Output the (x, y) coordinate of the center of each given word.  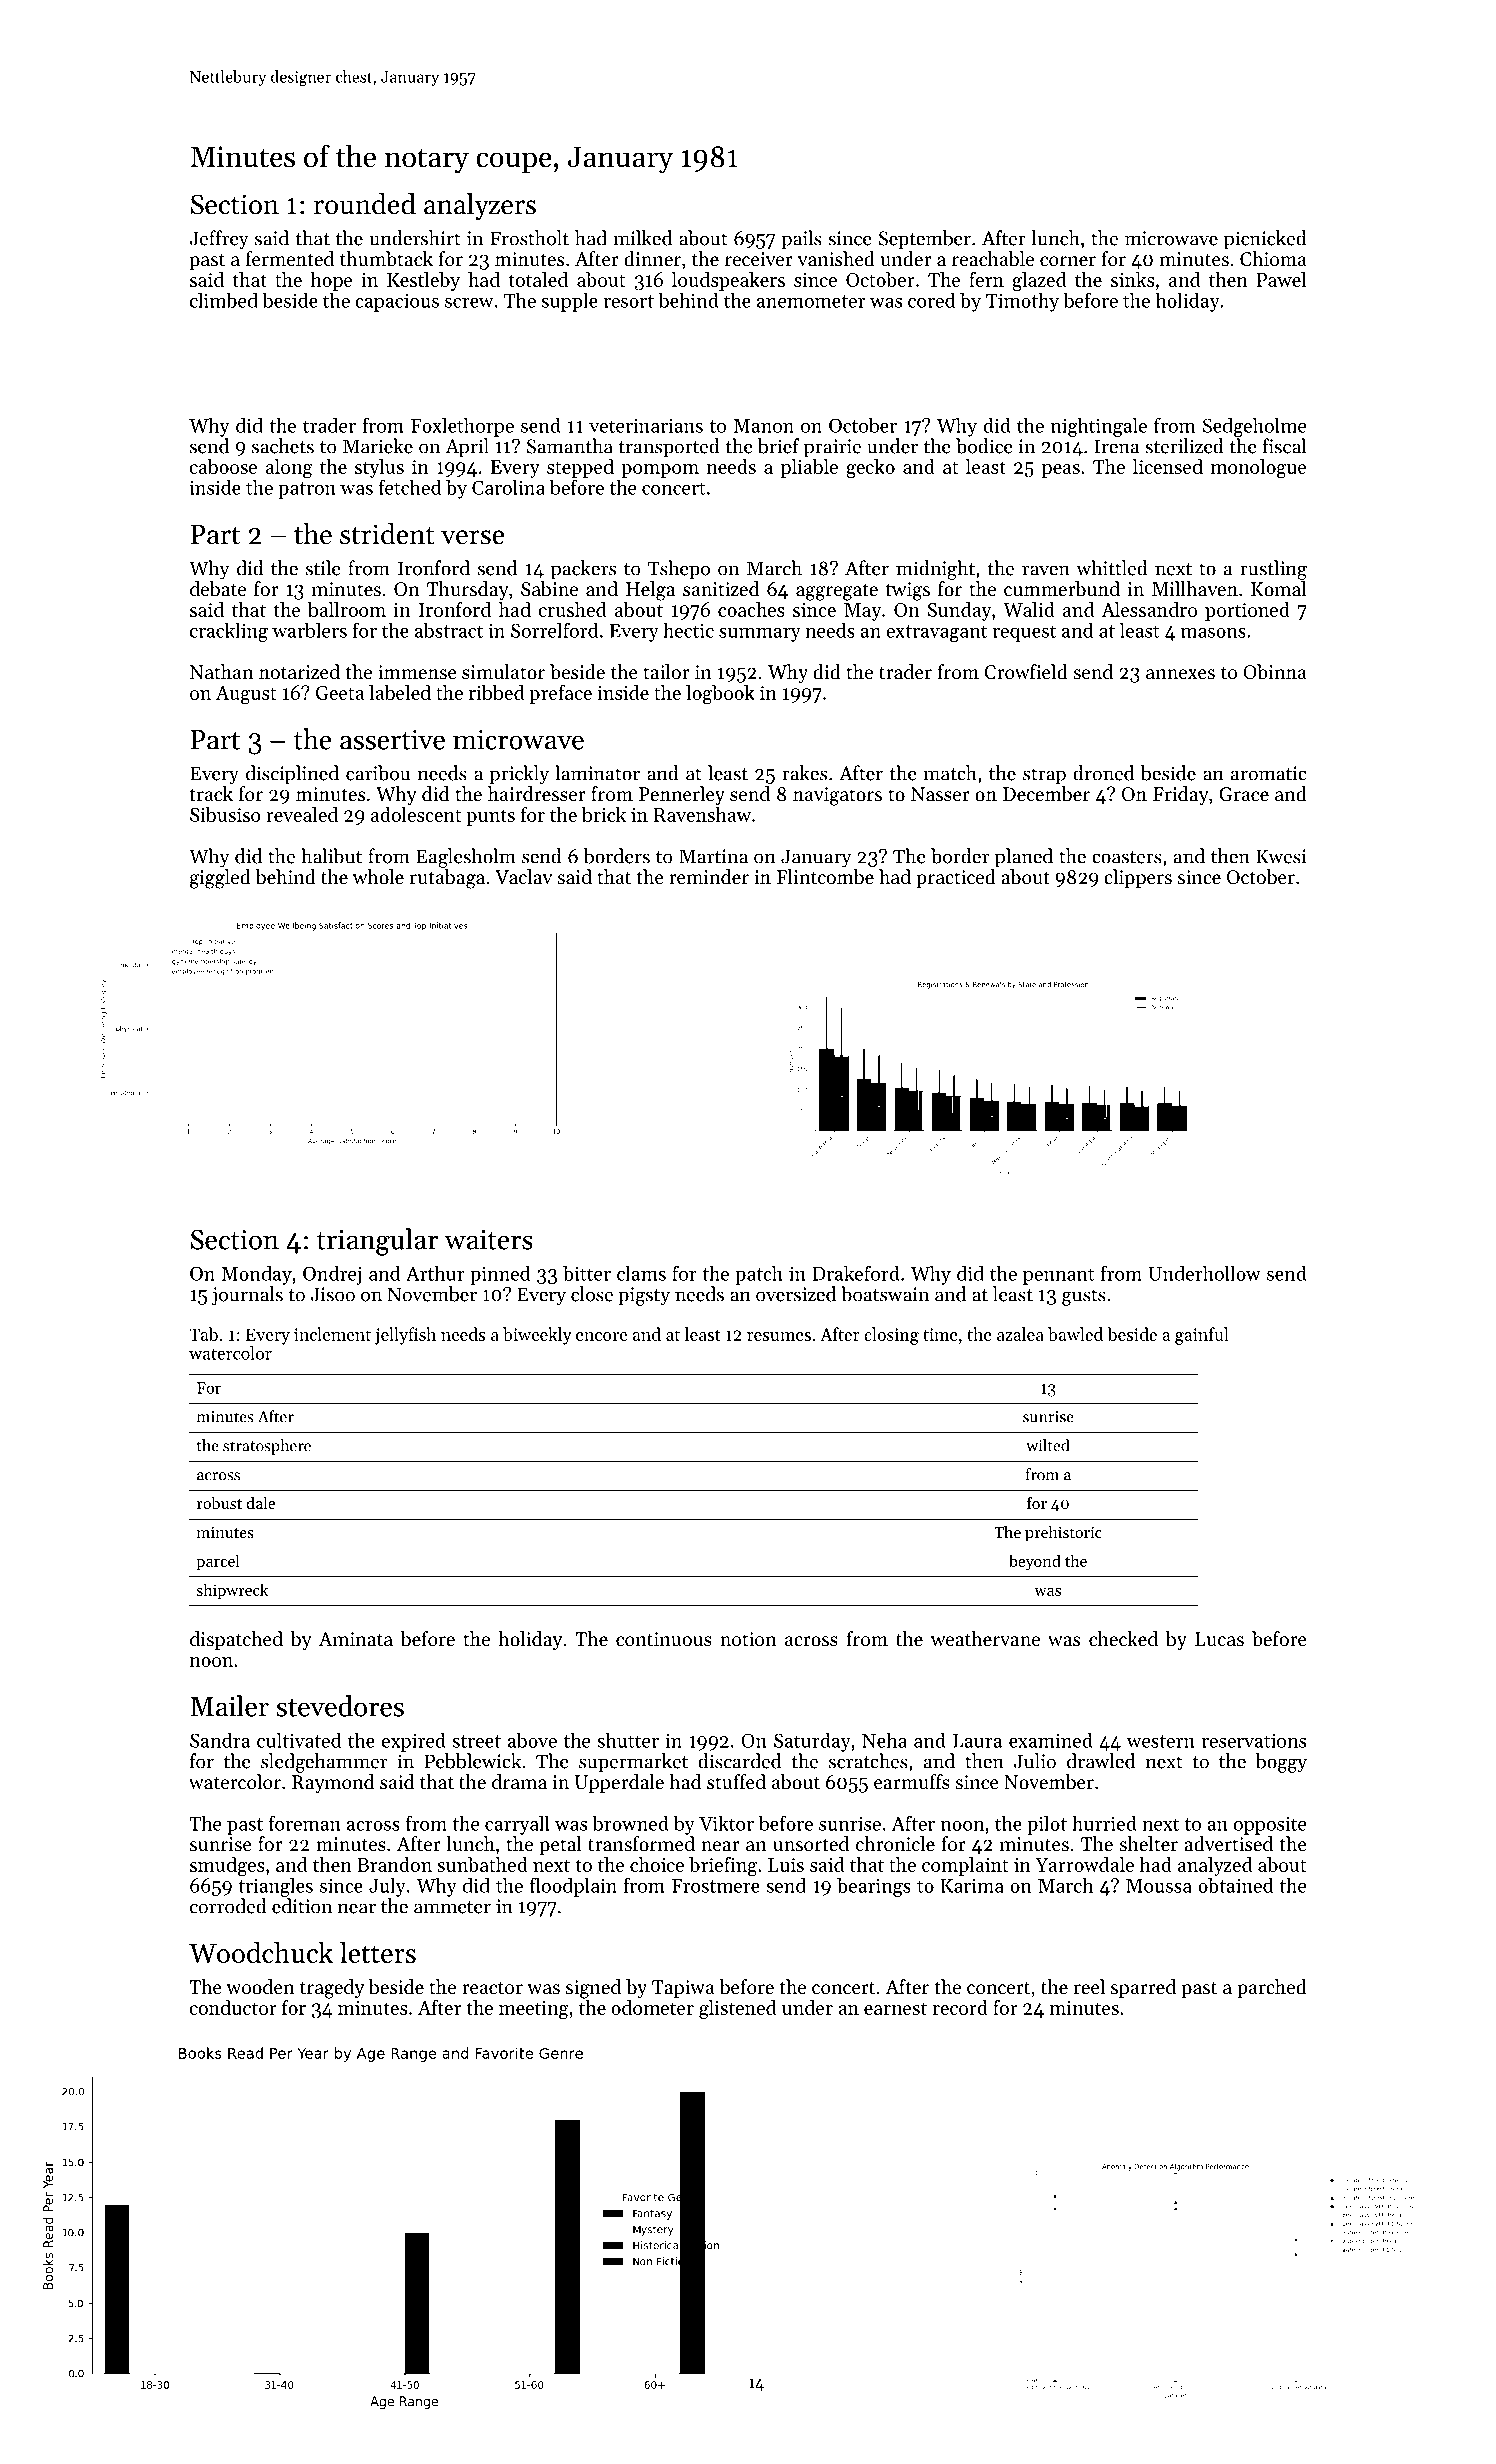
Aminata (356, 1639)
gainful (1202, 1336)
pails (802, 240)
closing (891, 1336)
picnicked (1265, 240)
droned (1103, 773)
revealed (302, 814)
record (960, 2007)
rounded (364, 204)
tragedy (332, 1989)
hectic (688, 630)
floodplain (573, 1887)
